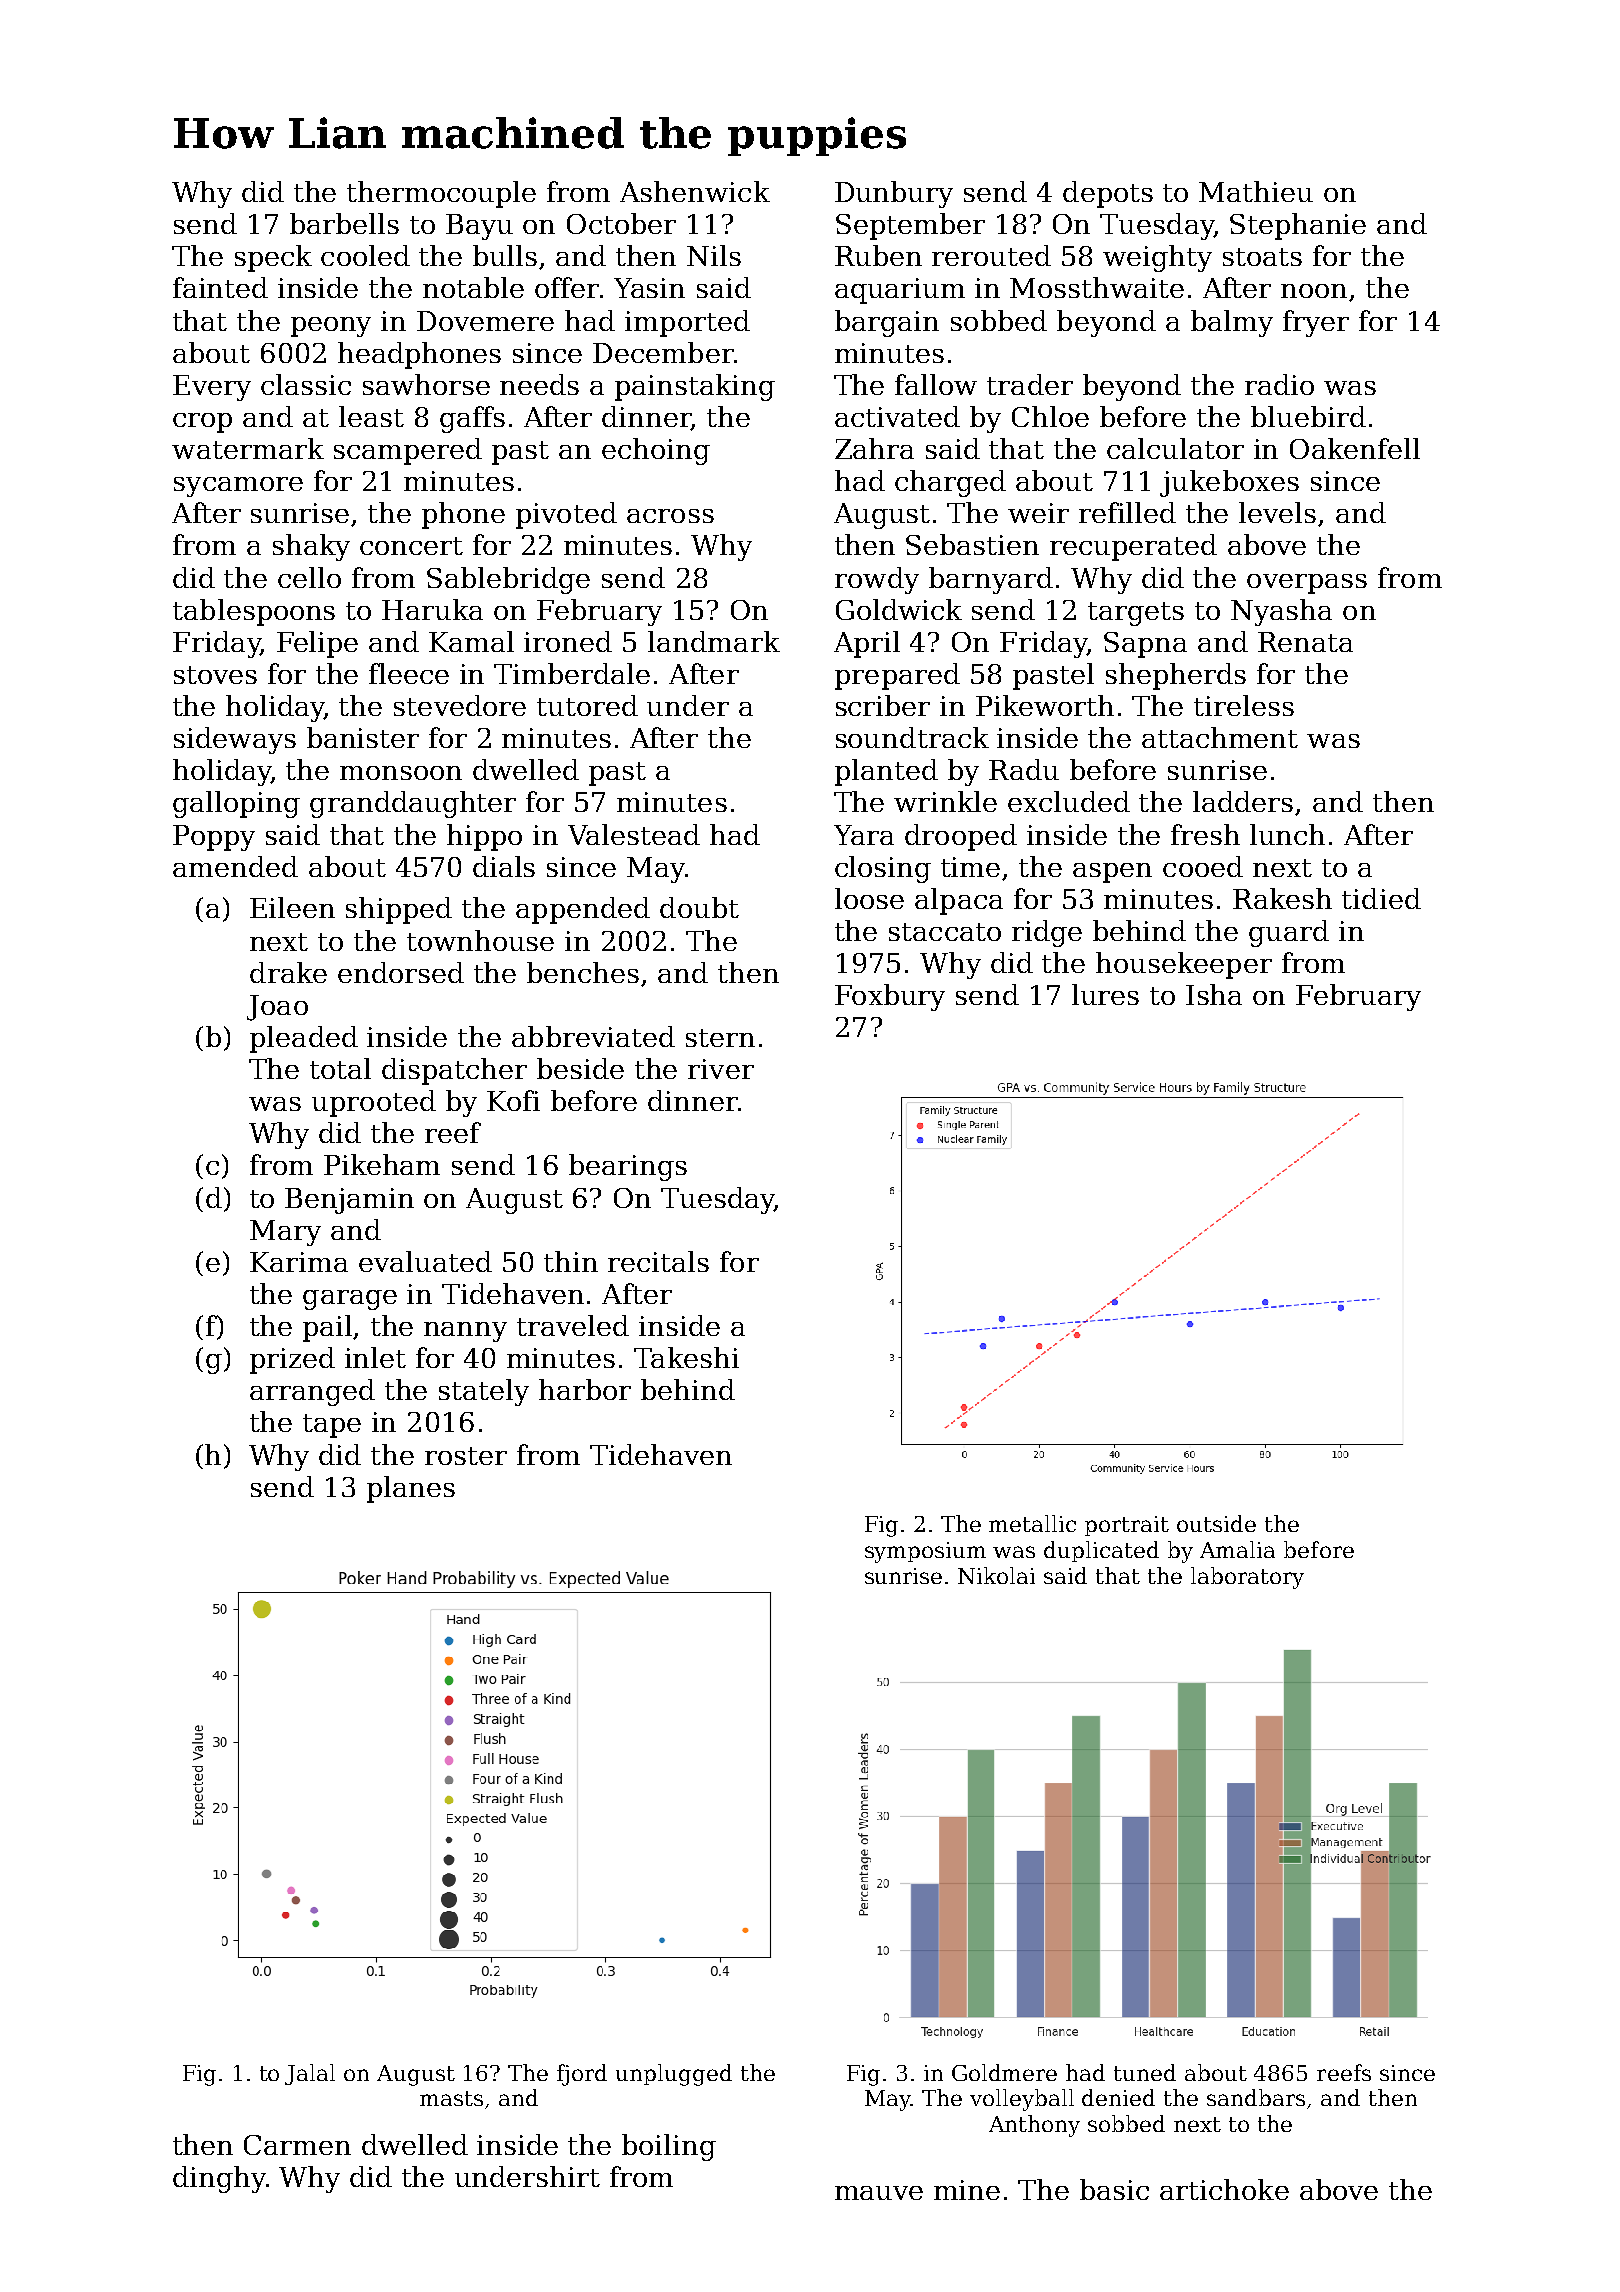  Describe the element at coordinates (273, 258) in the image. I see `speck` at that location.
